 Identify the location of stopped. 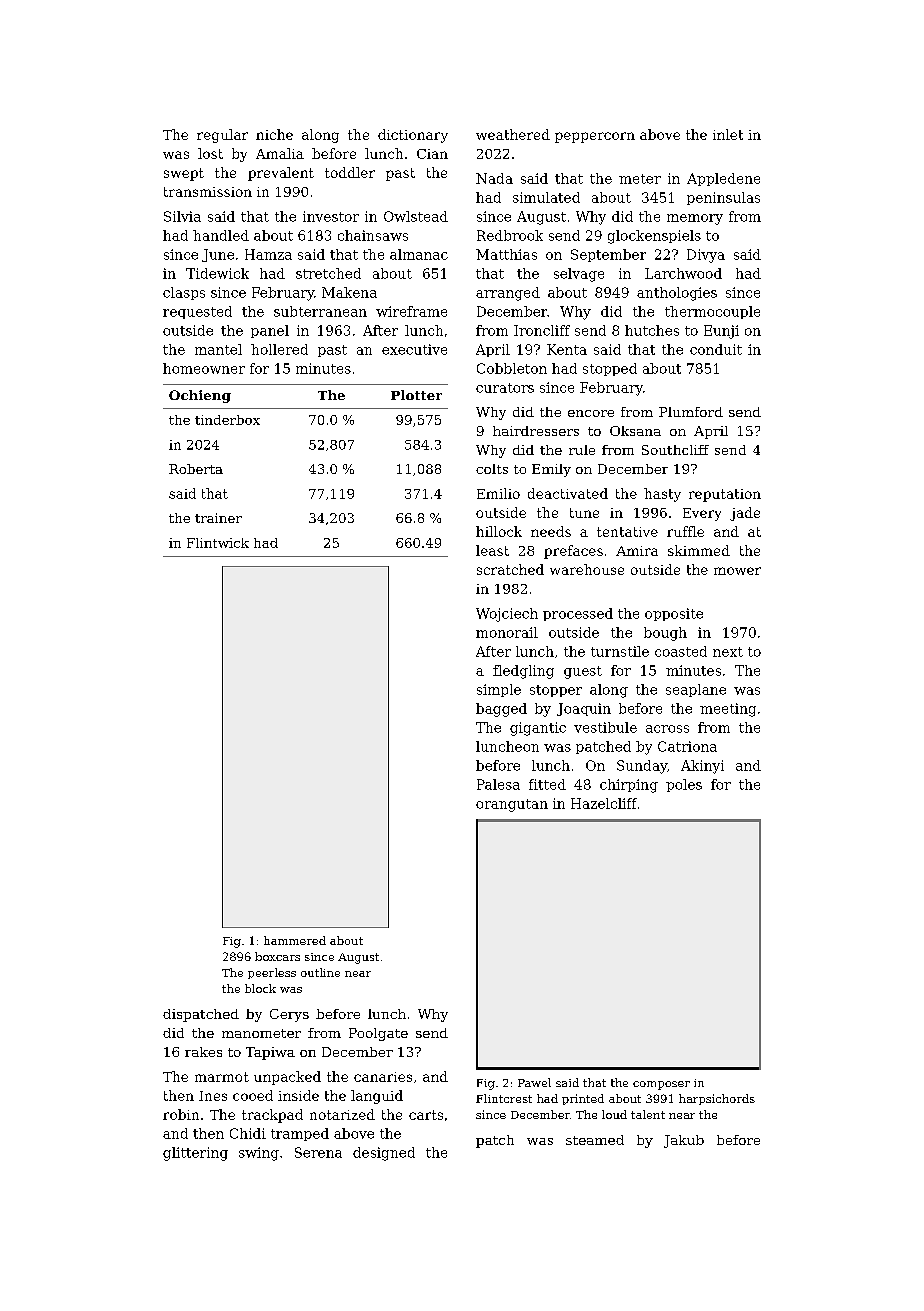
(610, 369).
